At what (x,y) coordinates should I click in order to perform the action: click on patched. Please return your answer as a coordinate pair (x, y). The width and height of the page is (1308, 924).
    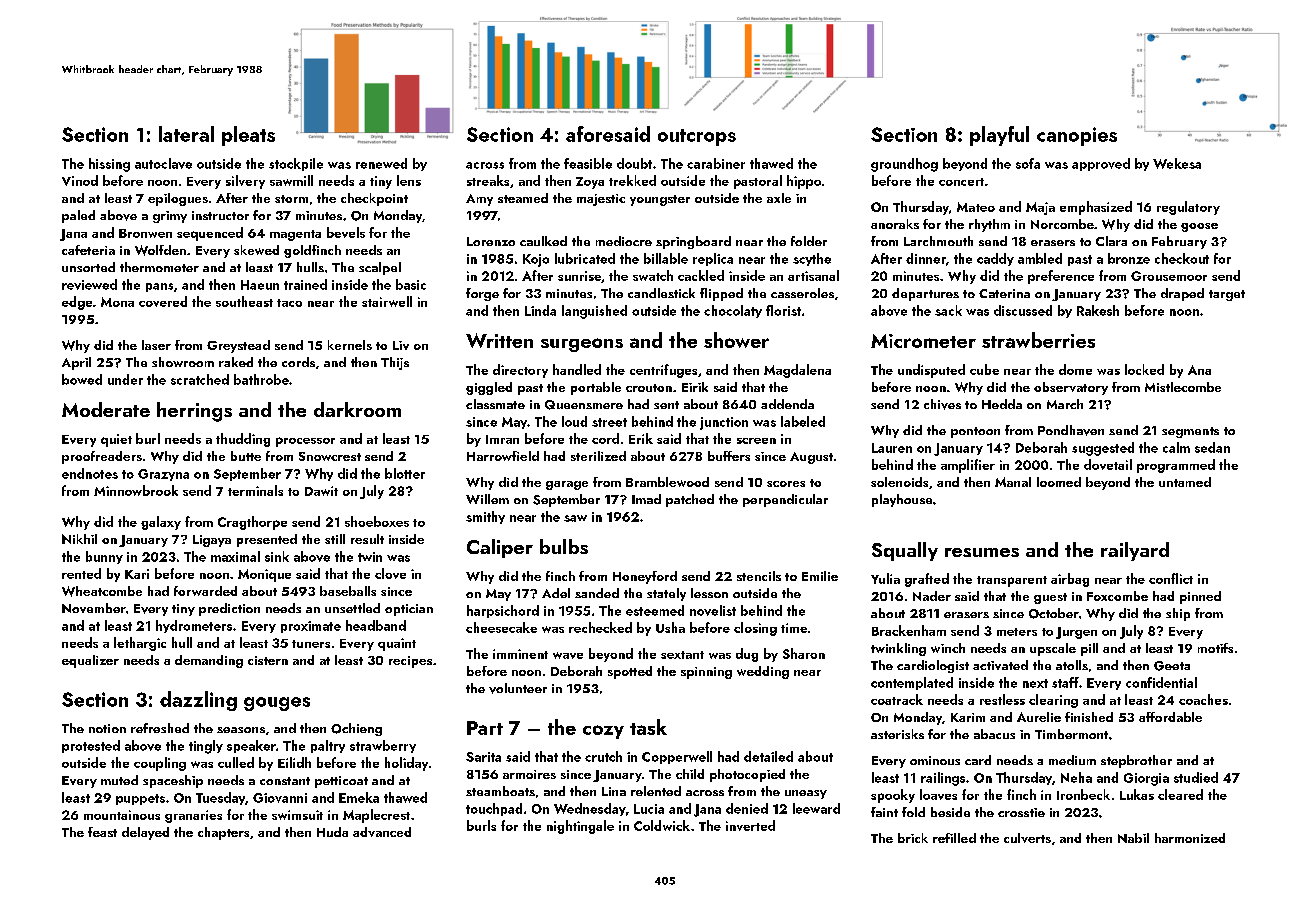
    Looking at the image, I should click on (690, 500).
